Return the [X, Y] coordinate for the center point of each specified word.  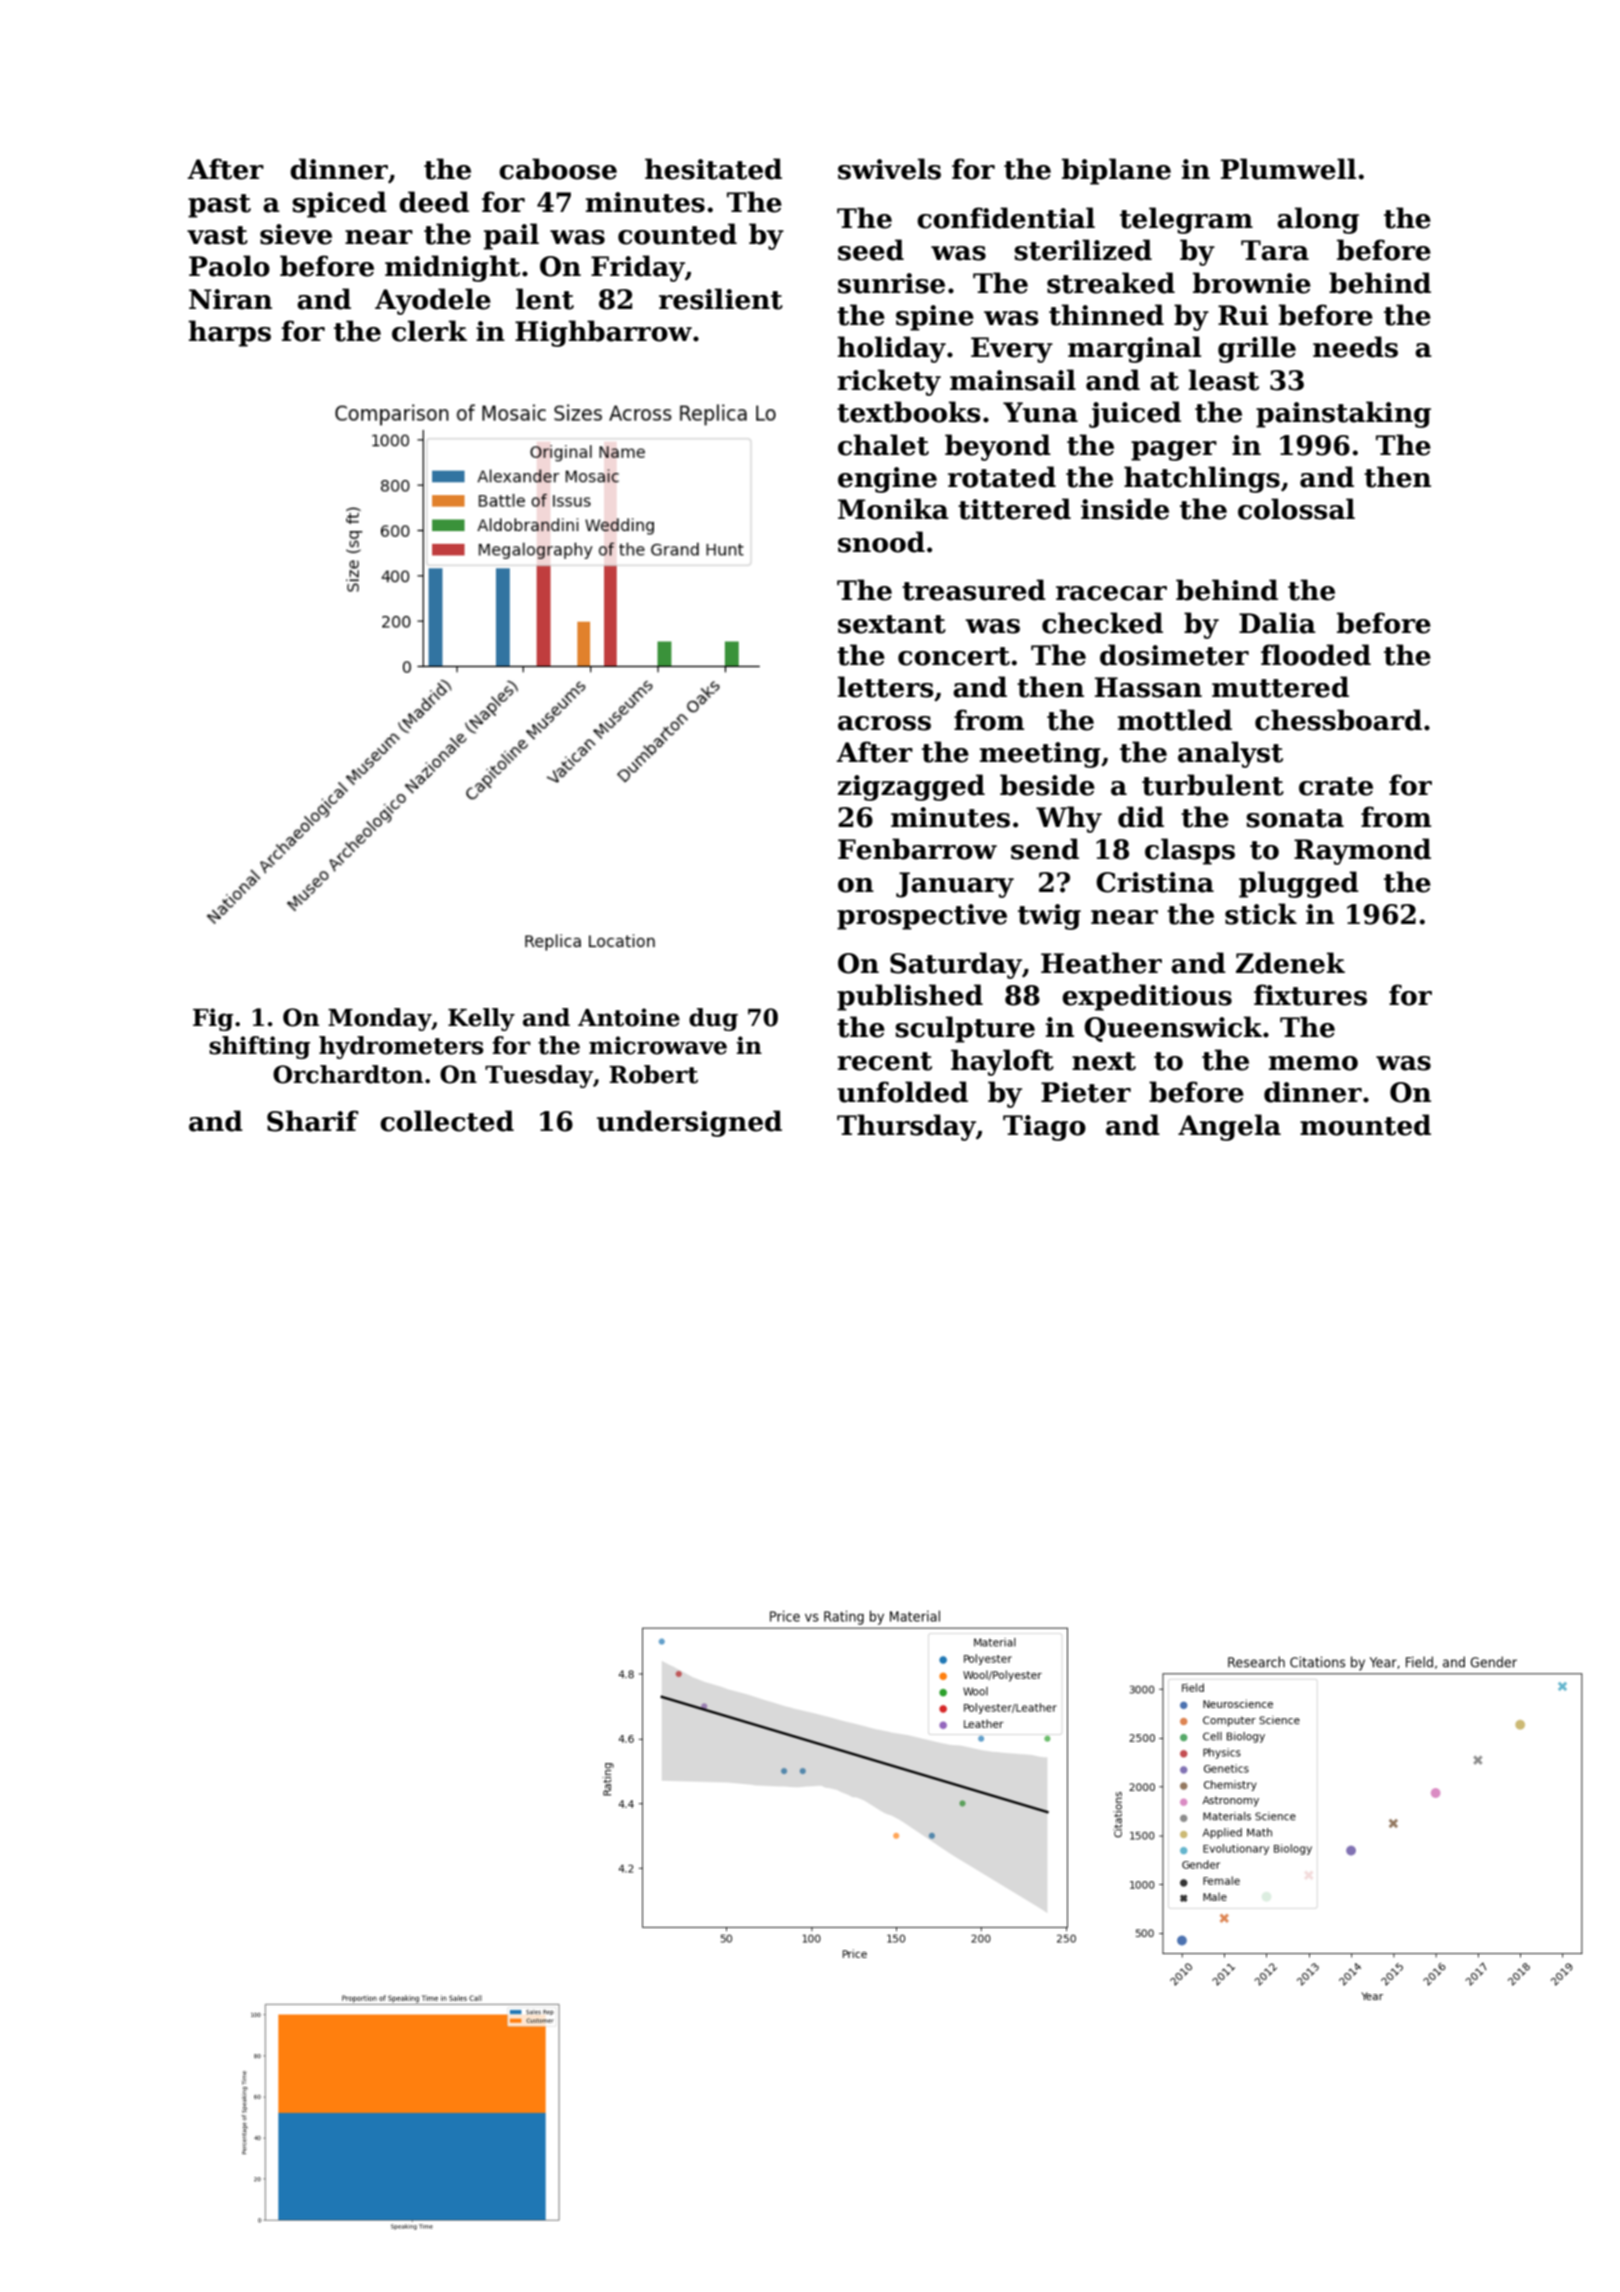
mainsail [1013, 380]
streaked [1111, 283]
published [910, 997]
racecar [1111, 593]
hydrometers [401, 1047]
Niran [230, 299]
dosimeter [1174, 655]
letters [885, 687]
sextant [892, 624]
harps [229, 333]
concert [954, 656]
